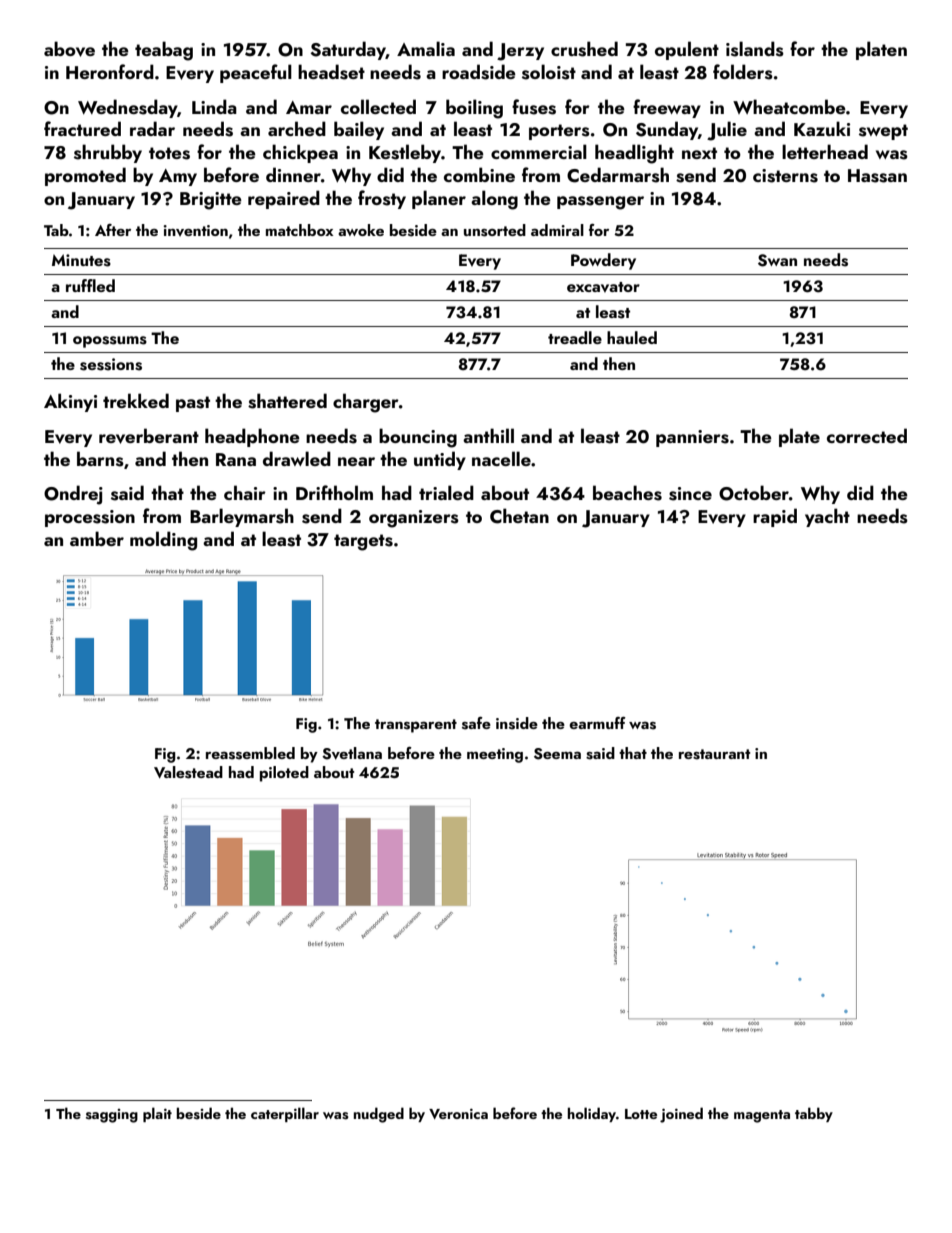 The height and width of the screenshot is (1233, 952). I want to click on invention, so click(195, 230).
